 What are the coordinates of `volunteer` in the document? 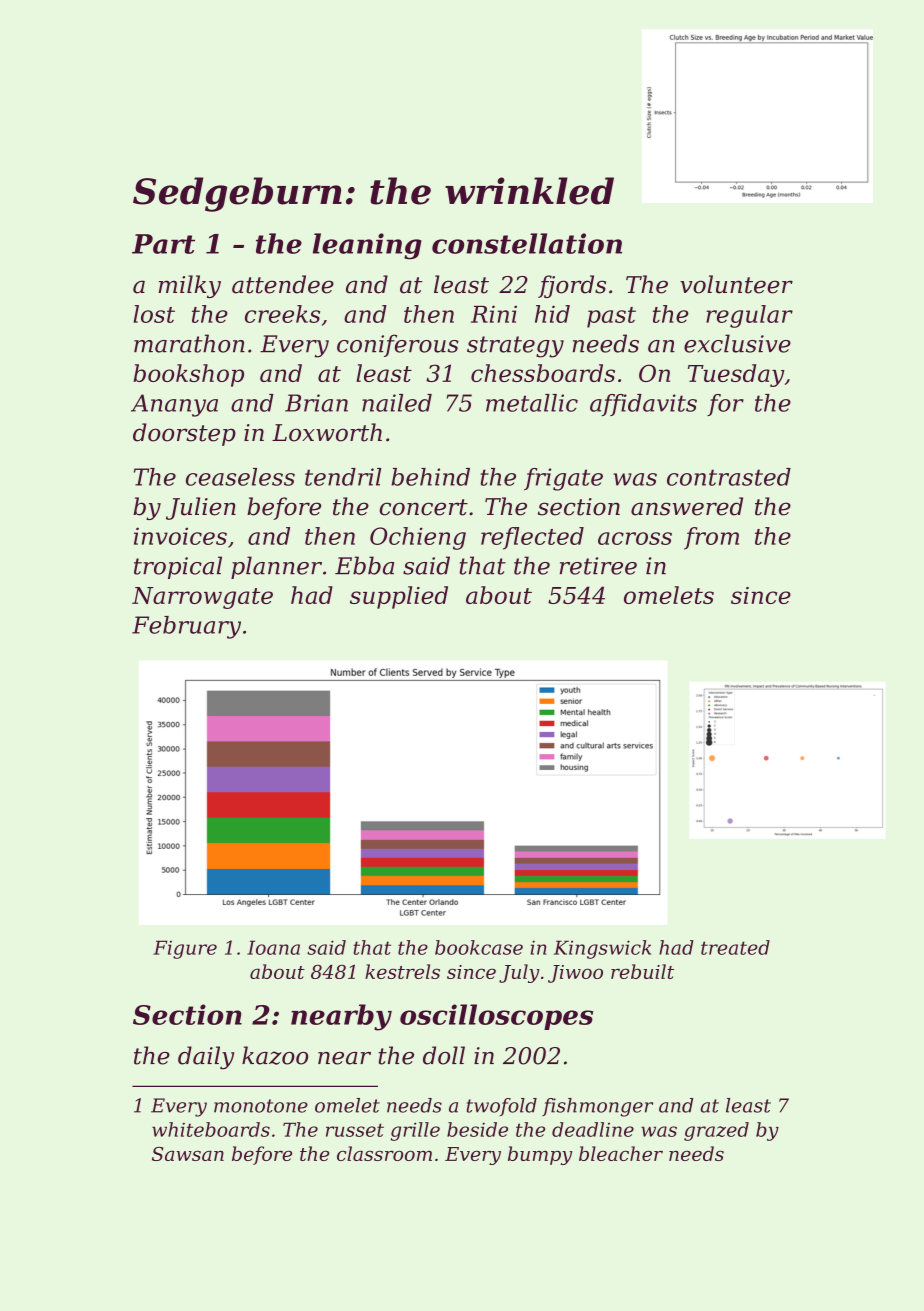 It's located at (736, 284).
